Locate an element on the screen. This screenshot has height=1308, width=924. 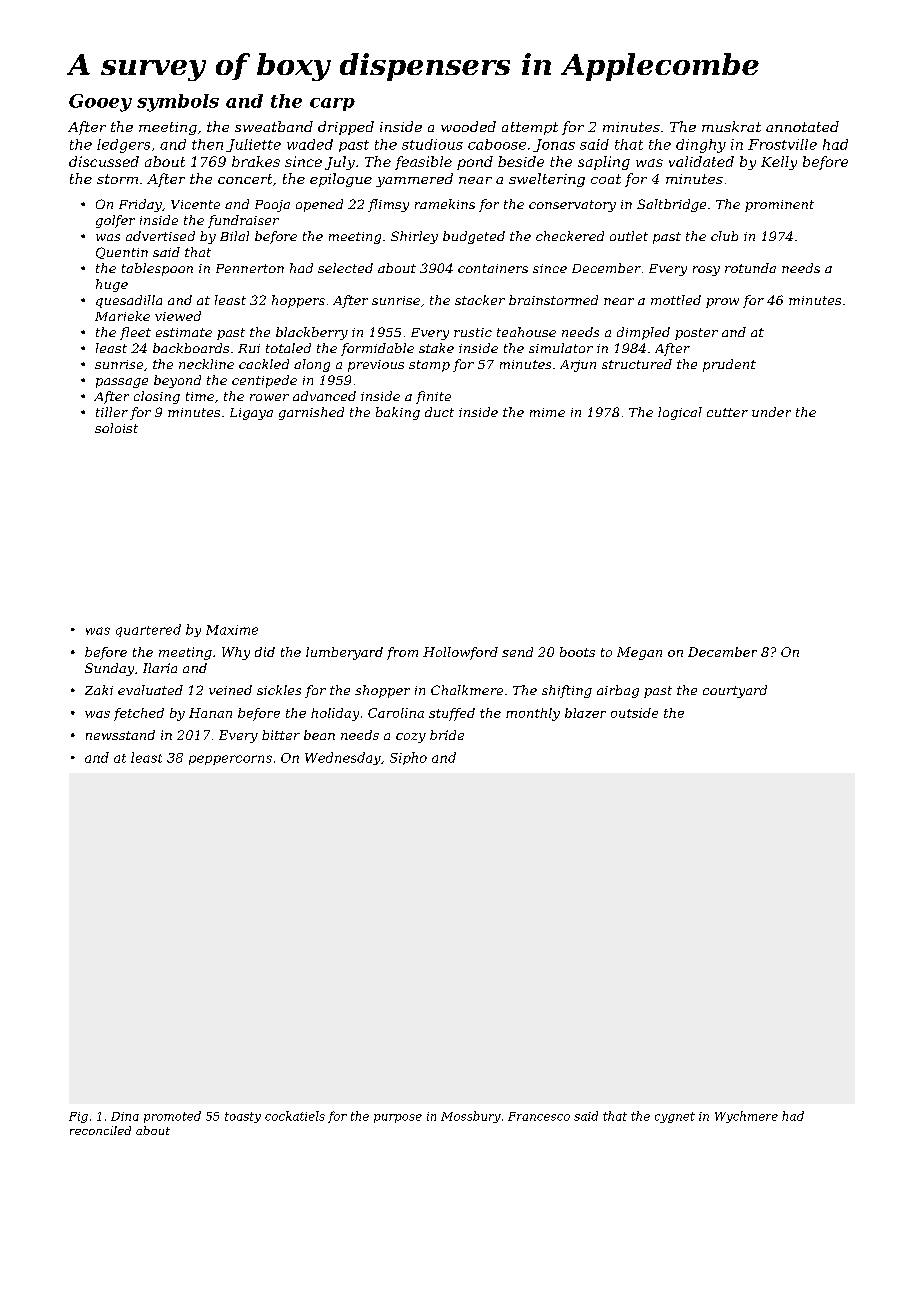
containers is located at coordinates (493, 268).
